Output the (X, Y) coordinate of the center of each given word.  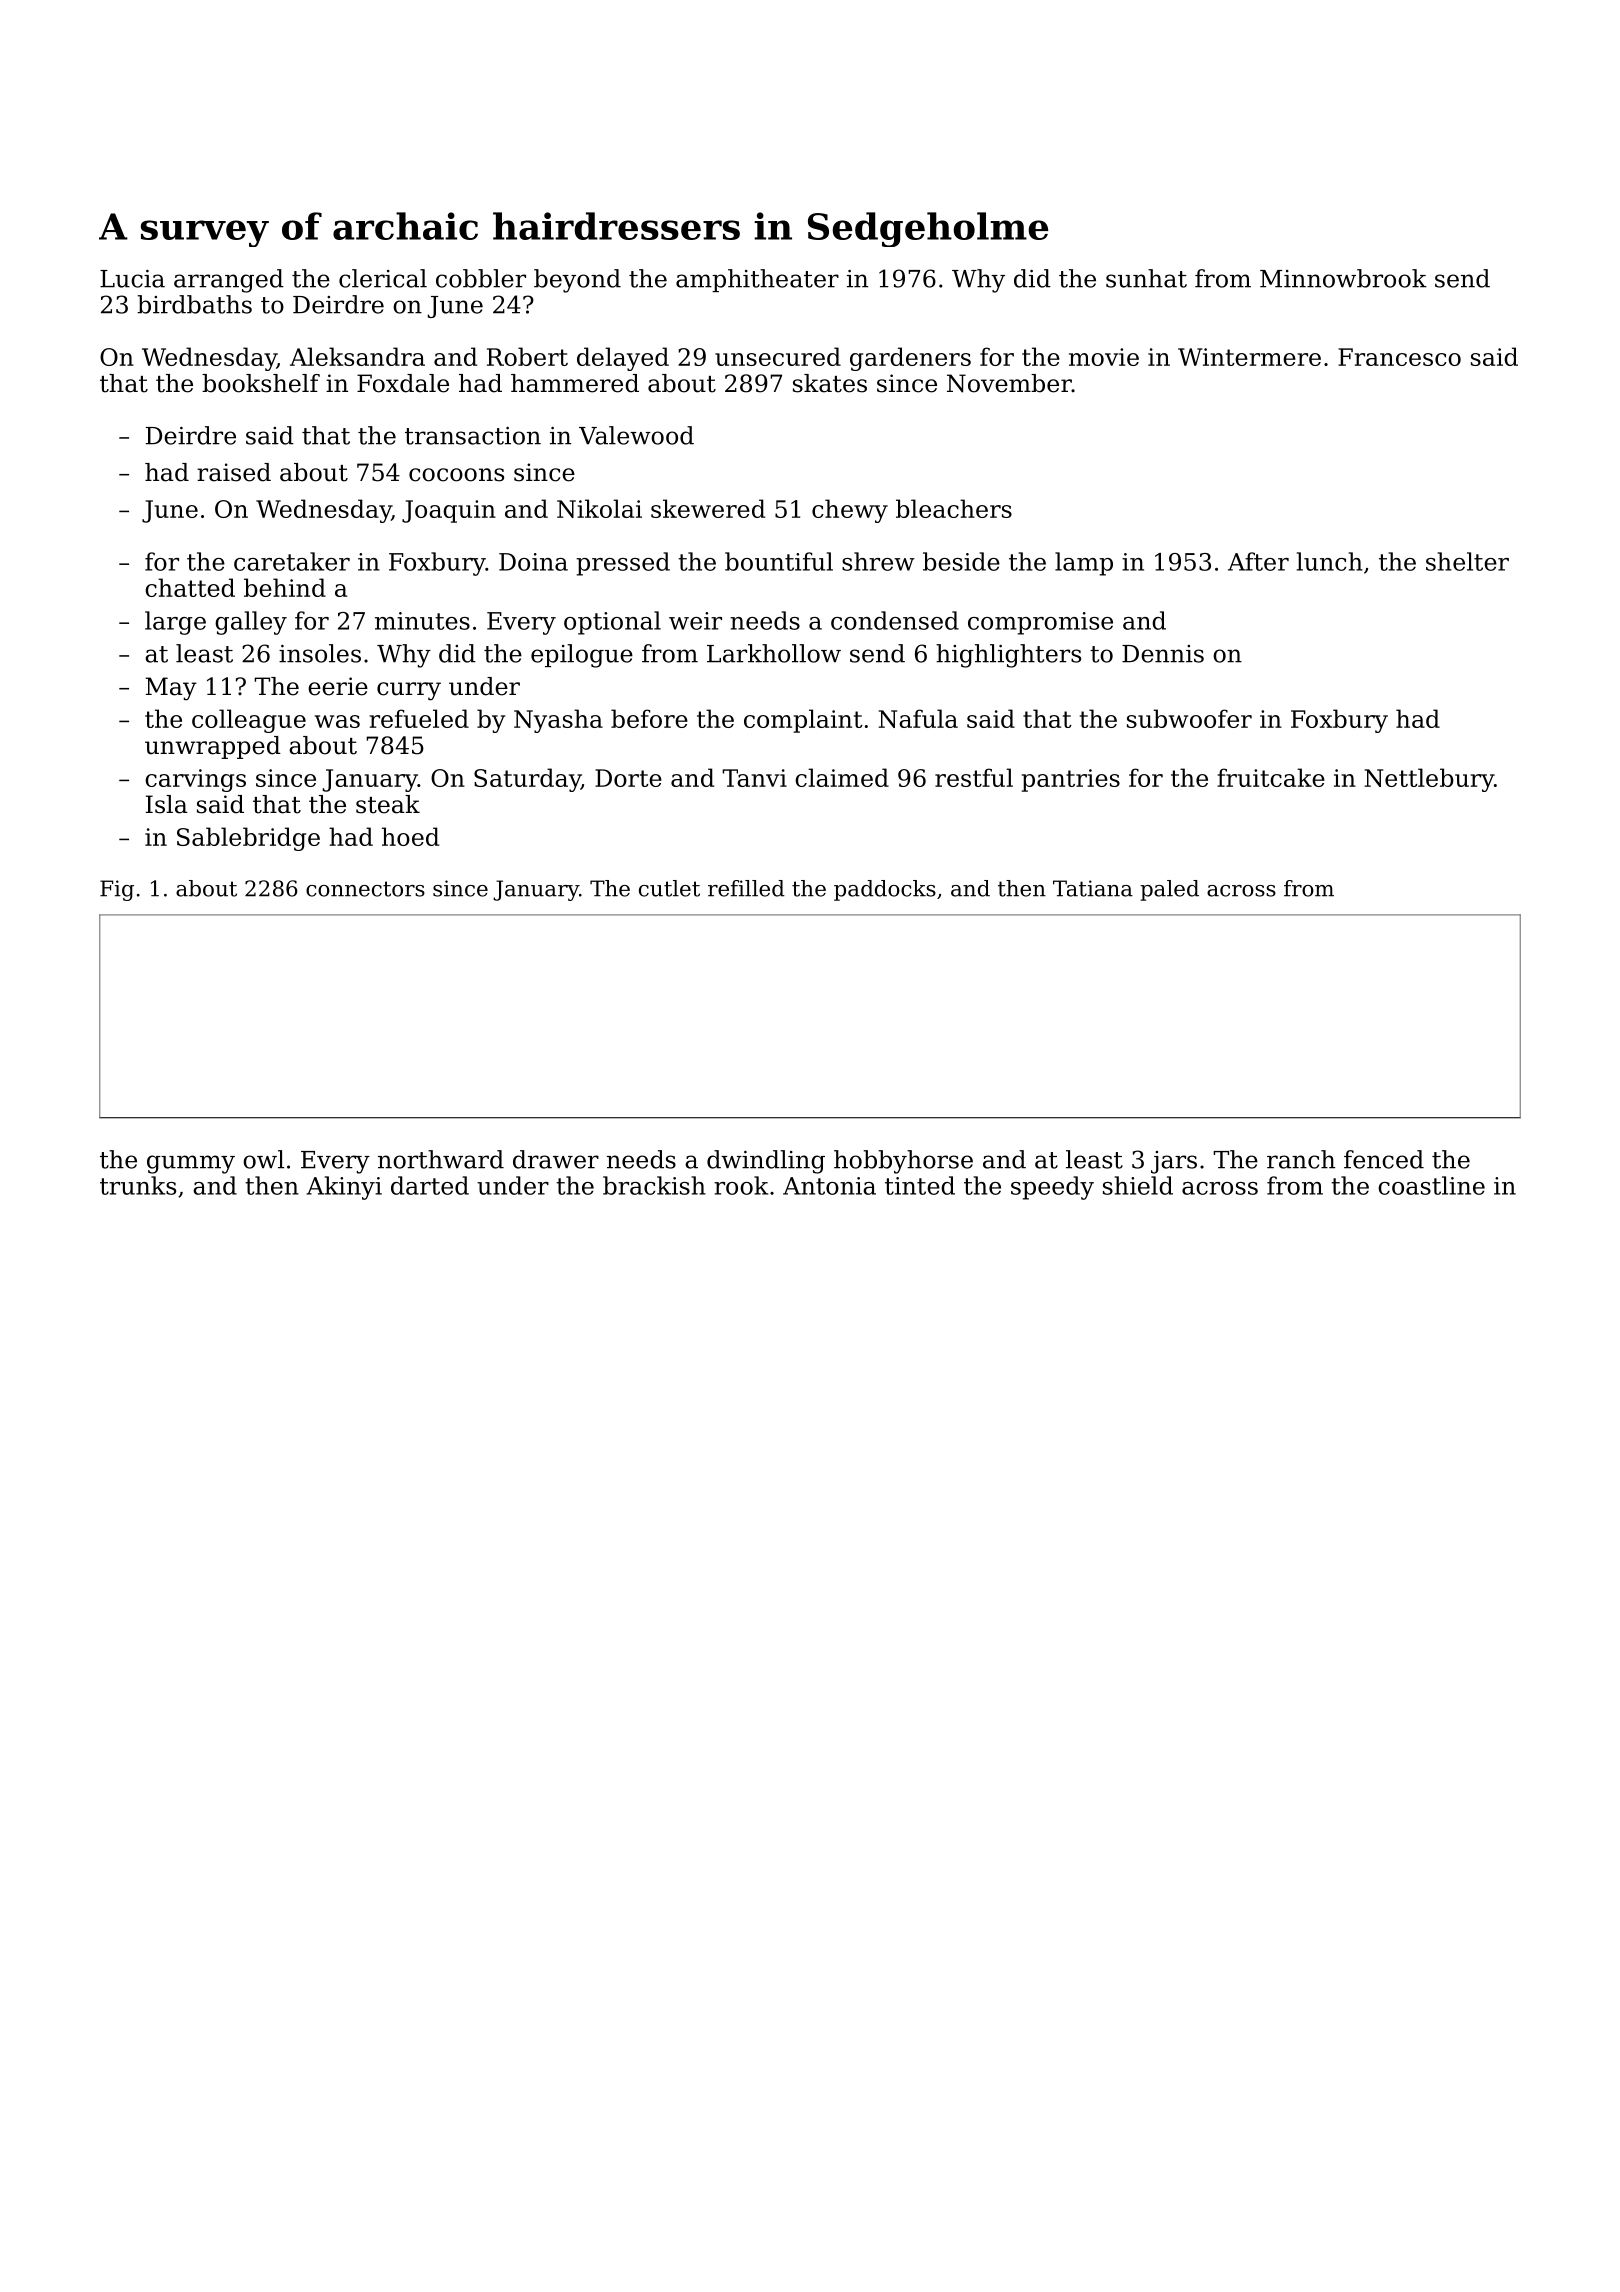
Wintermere (1249, 357)
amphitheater (757, 280)
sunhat (1146, 278)
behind (285, 587)
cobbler (481, 278)
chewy (850, 511)
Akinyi (344, 1188)
